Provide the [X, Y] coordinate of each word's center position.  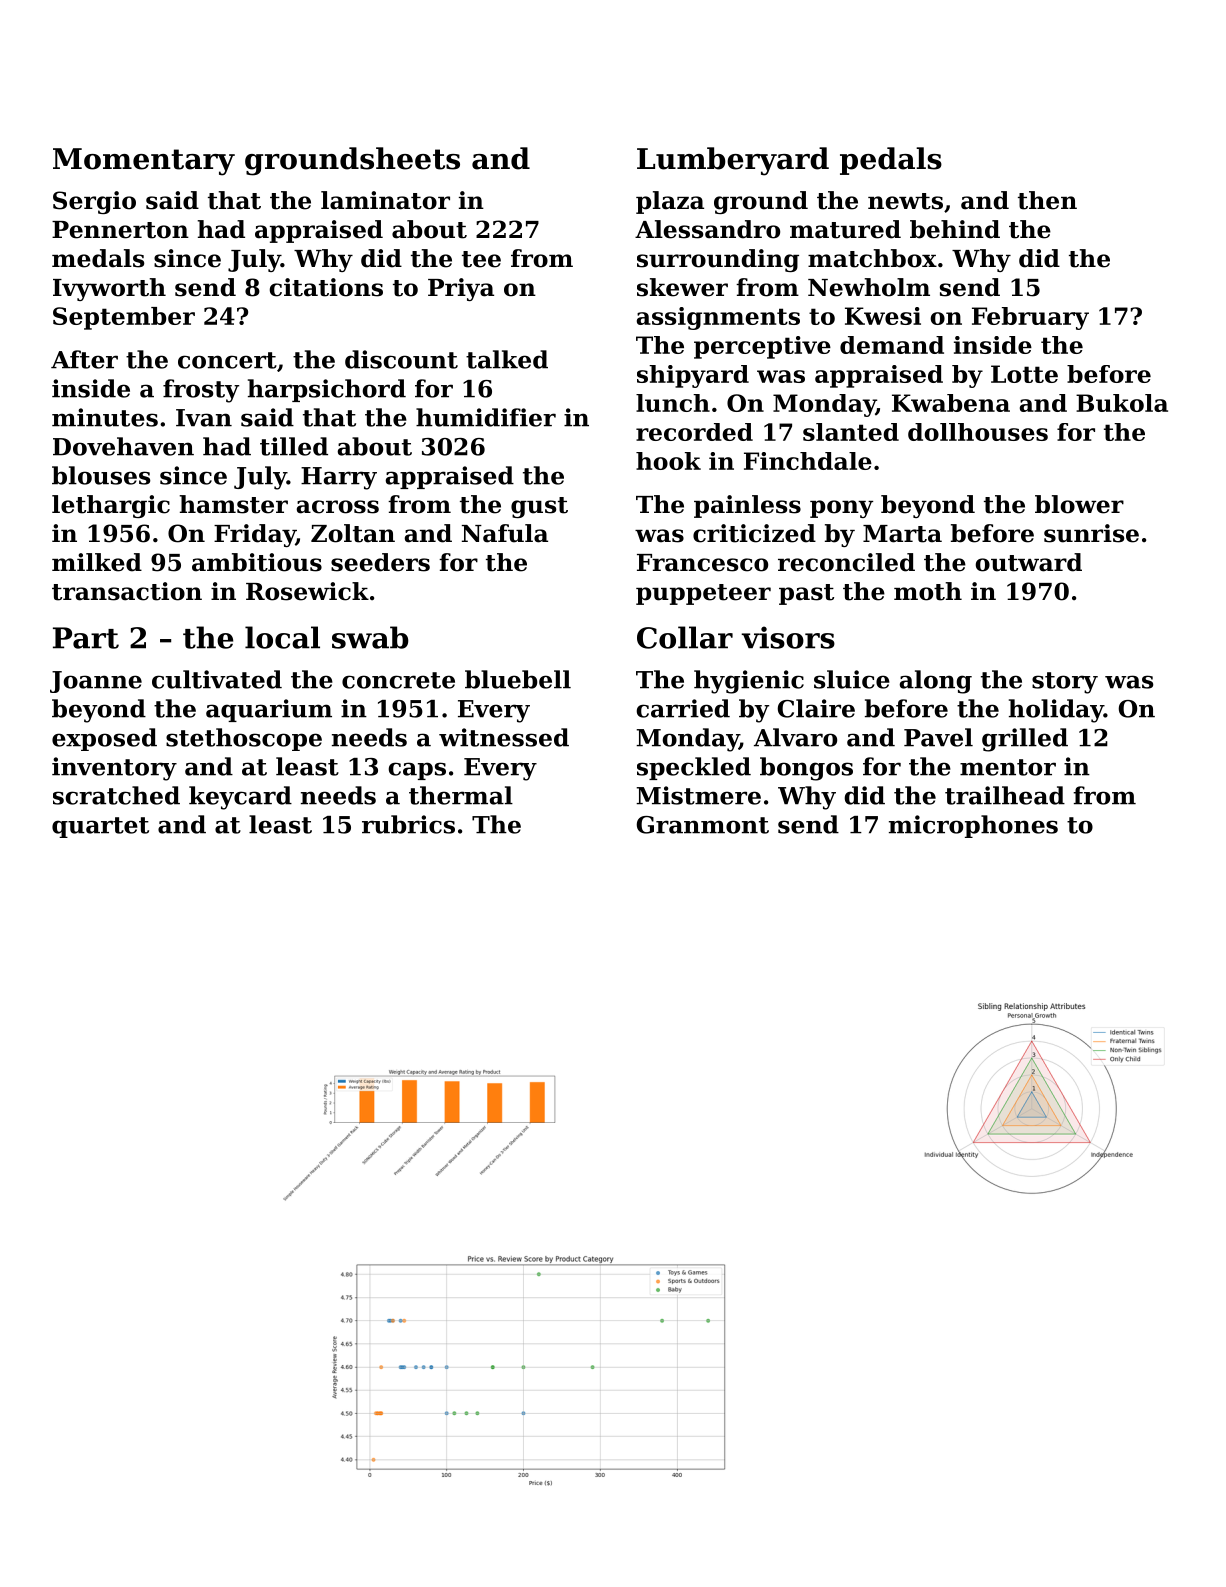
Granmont [703, 825]
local [282, 637]
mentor [1008, 767]
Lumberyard [733, 161]
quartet [100, 827]
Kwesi [883, 316]
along [935, 682]
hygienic [749, 682]
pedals [891, 161]
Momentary [144, 162]
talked [507, 359]
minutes [105, 417]
